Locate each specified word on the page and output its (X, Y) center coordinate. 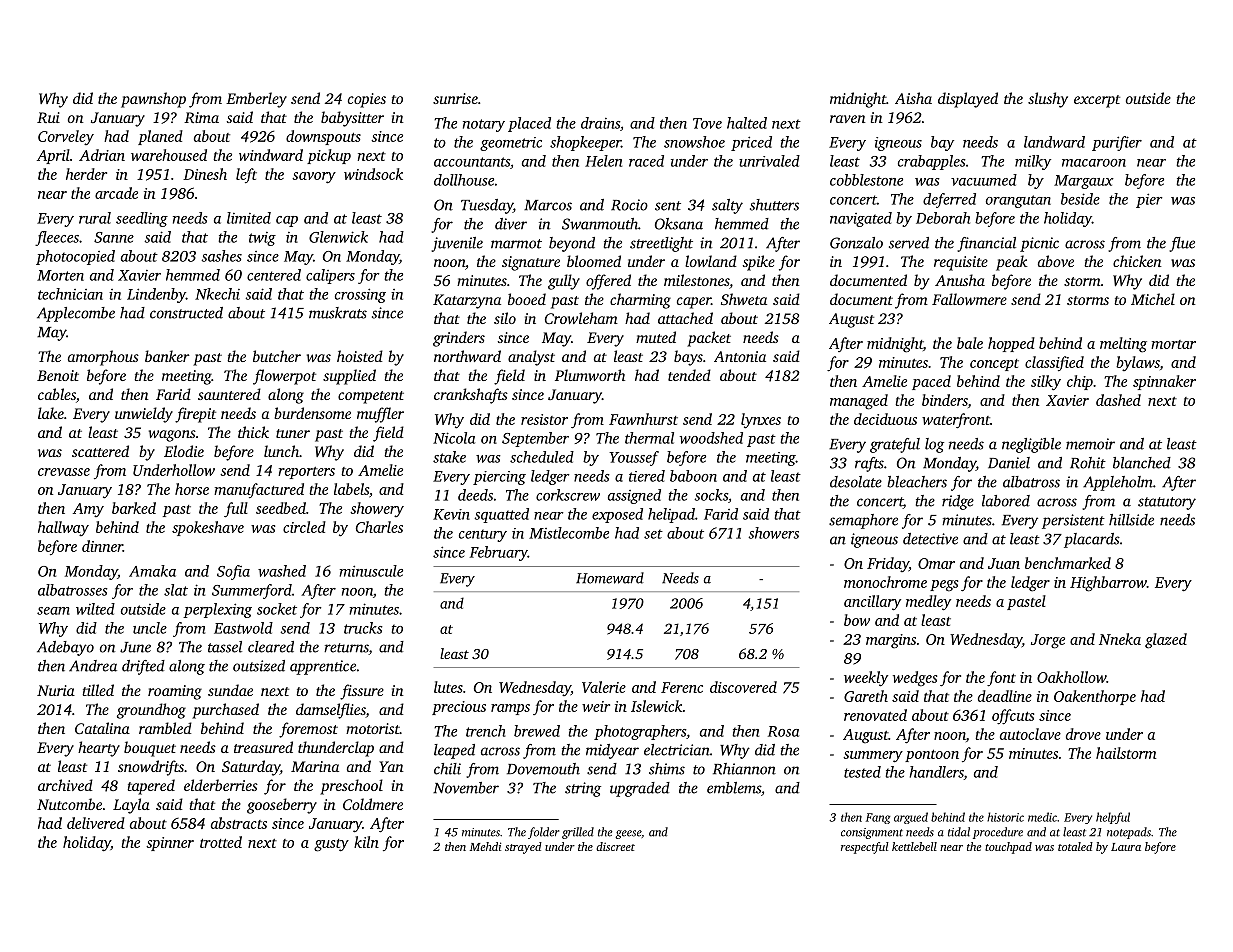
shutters (774, 205)
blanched (1142, 463)
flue (1182, 244)
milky (1033, 162)
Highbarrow (1108, 584)
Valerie (604, 687)
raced (646, 161)
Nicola (454, 438)
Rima (201, 117)
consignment (872, 833)
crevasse (64, 472)
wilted (95, 609)
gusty (331, 845)
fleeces (57, 238)
